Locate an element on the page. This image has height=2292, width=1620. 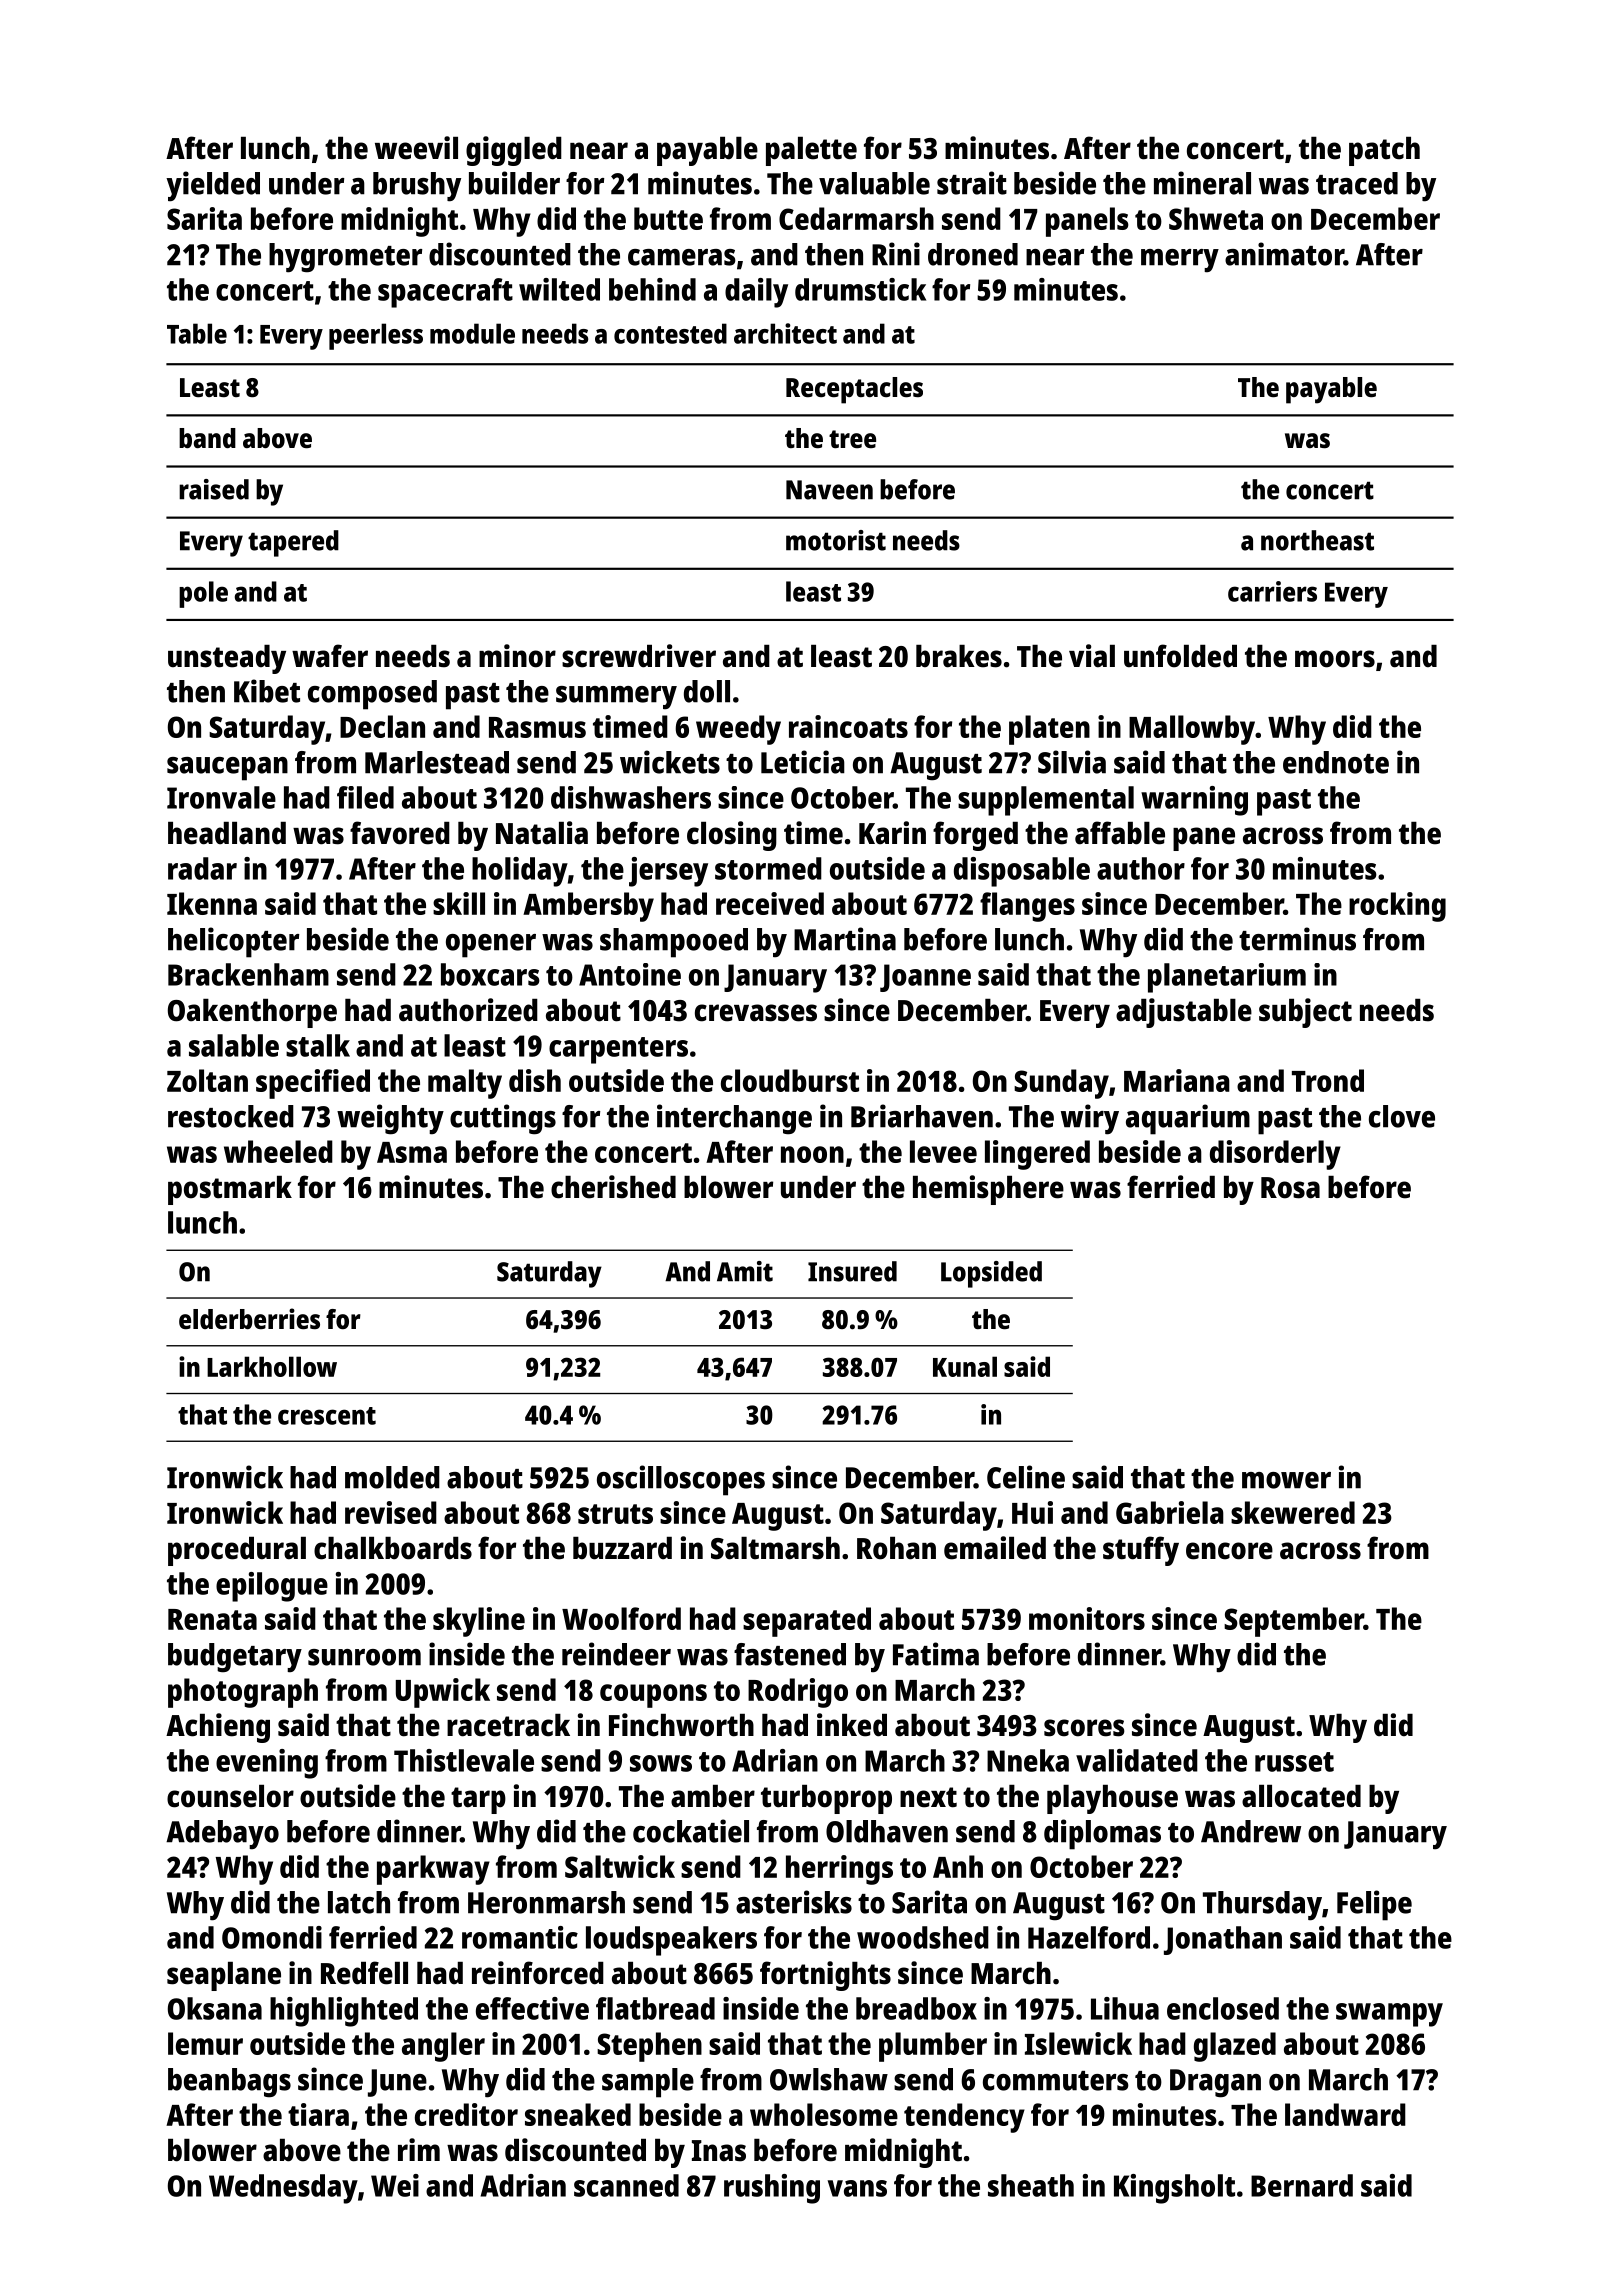
yielded is located at coordinates (213, 186).
